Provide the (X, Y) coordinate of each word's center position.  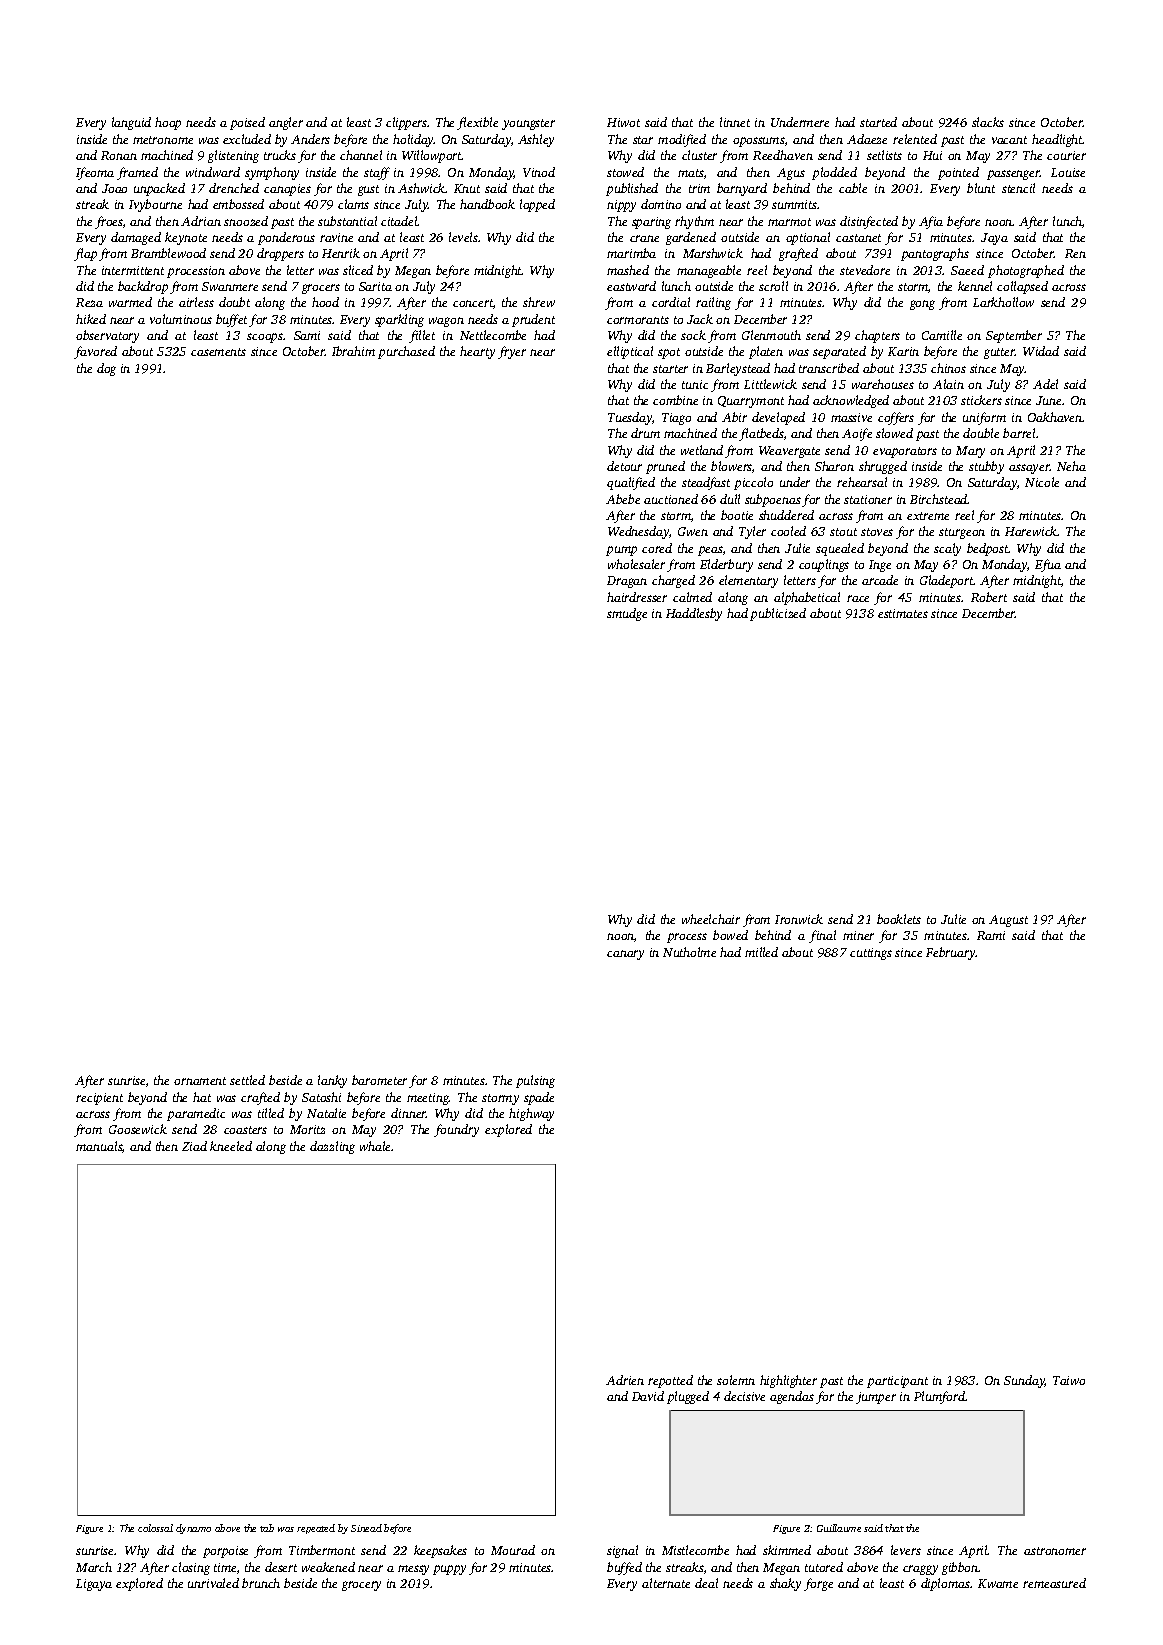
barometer (379, 1080)
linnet (735, 122)
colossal (155, 1528)
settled (247, 1080)
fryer (512, 352)
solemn (736, 1380)
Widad (1041, 351)
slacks (988, 122)
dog (106, 369)
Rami (991, 935)
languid (131, 123)
